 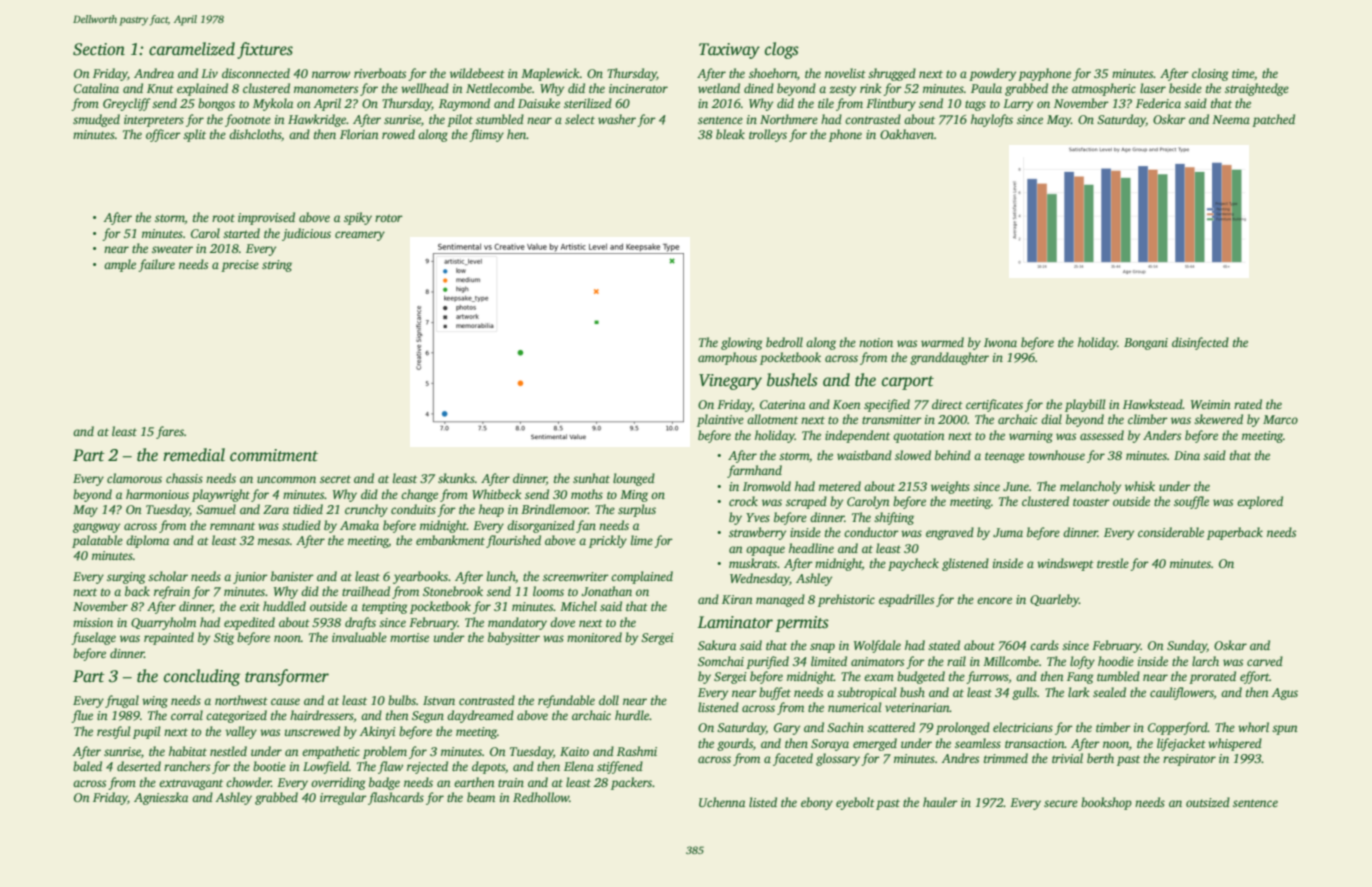 What do you see at coordinates (120, 265) in the page?
I see `ample` at bounding box center [120, 265].
